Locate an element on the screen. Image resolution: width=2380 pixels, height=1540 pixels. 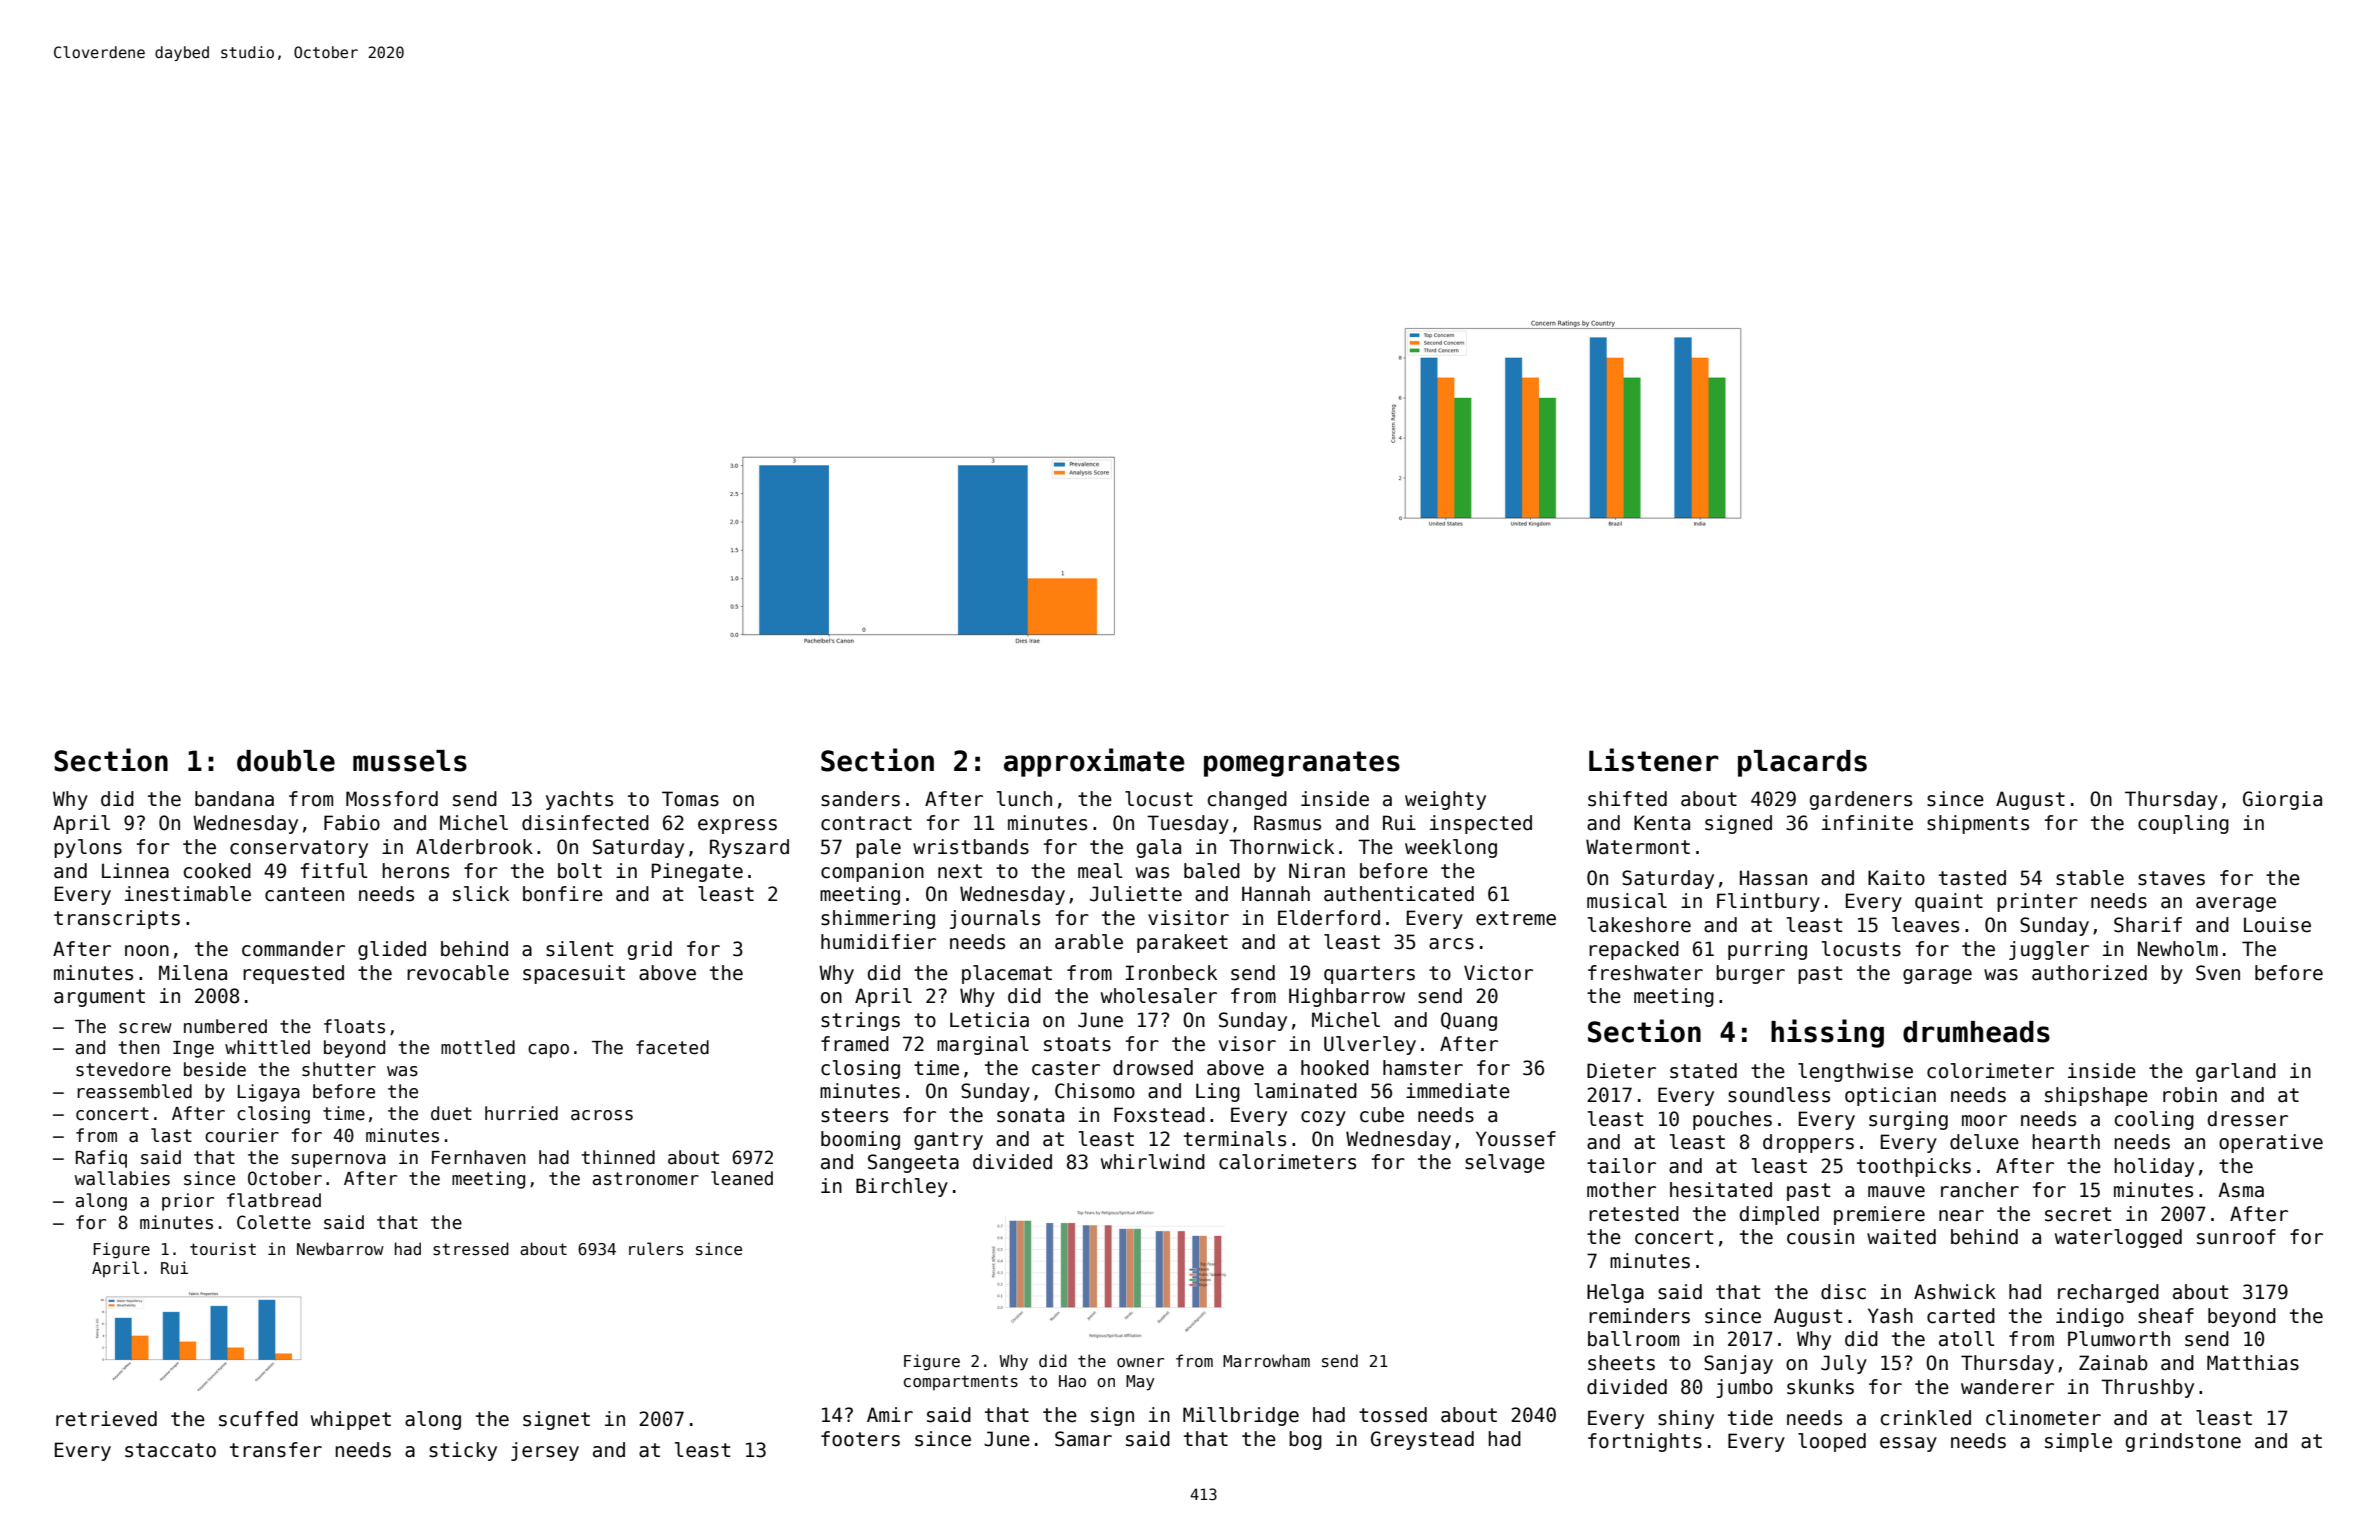
sticky is located at coordinates (463, 1451).
